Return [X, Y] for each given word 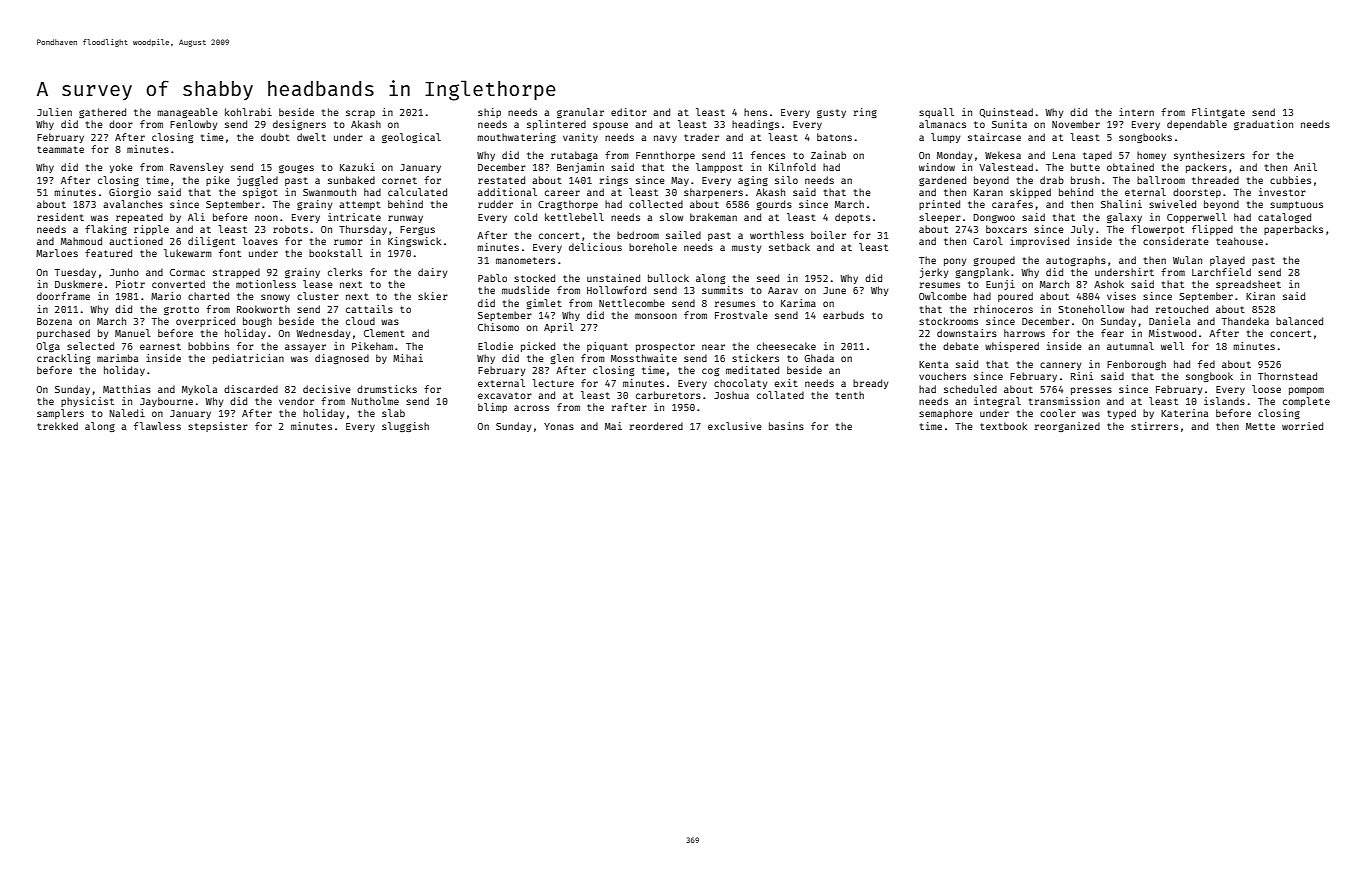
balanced [1299, 321]
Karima [798, 303]
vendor [296, 401]
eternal [1145, 192]
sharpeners [713, 193]
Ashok [1109, 284]
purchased [63, 334]
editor [629, 112]
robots [290, 229]
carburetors [668, 395]
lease [318, 284]
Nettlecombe [632, 303]
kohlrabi [248, 112]
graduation [1263, 125]
